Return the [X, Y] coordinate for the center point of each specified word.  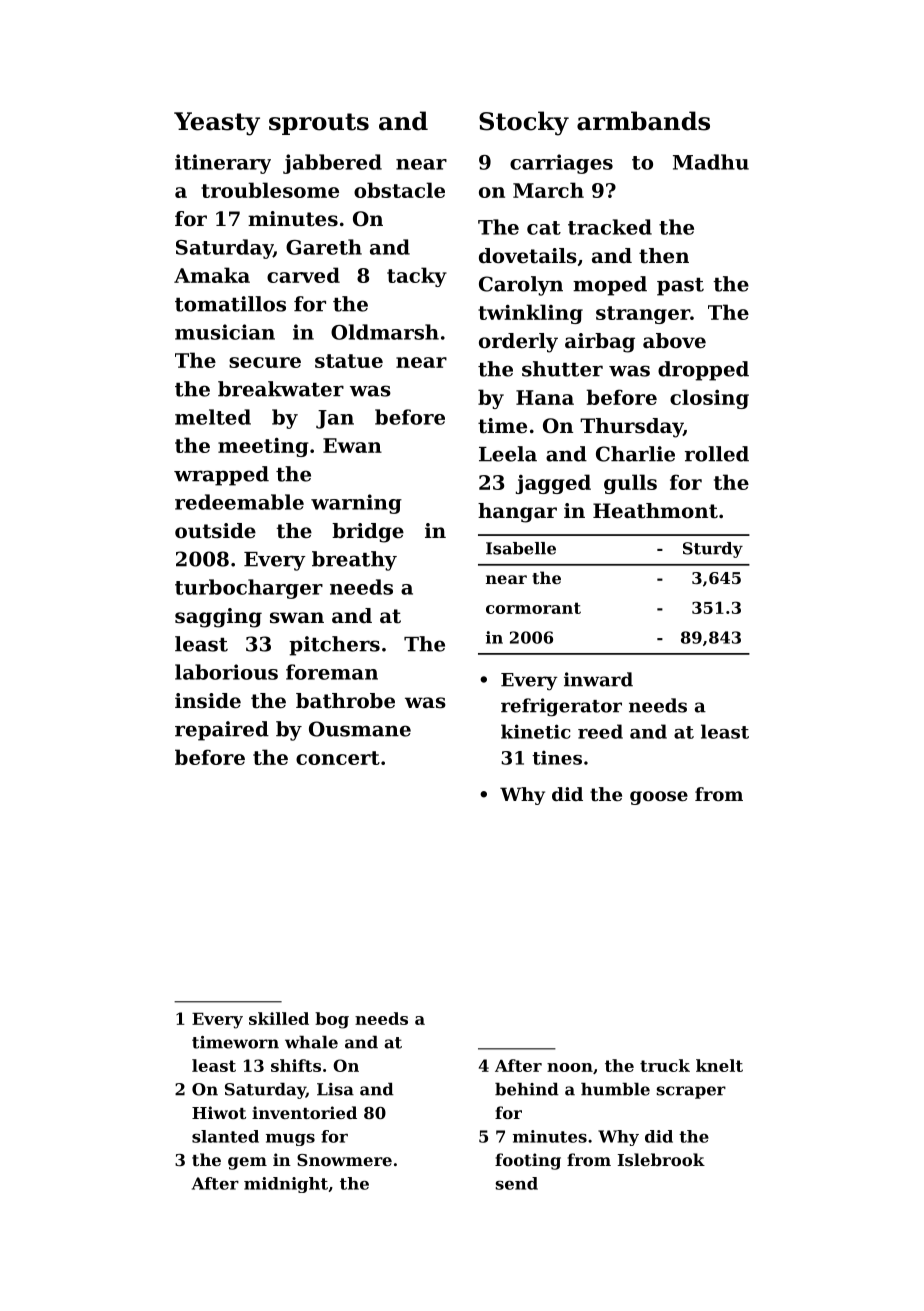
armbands [643, 121]
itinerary [223, 164]
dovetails [528, 256]
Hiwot [219, 1112]
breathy [354, 561]
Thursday [631, 428]
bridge [368, 533]
